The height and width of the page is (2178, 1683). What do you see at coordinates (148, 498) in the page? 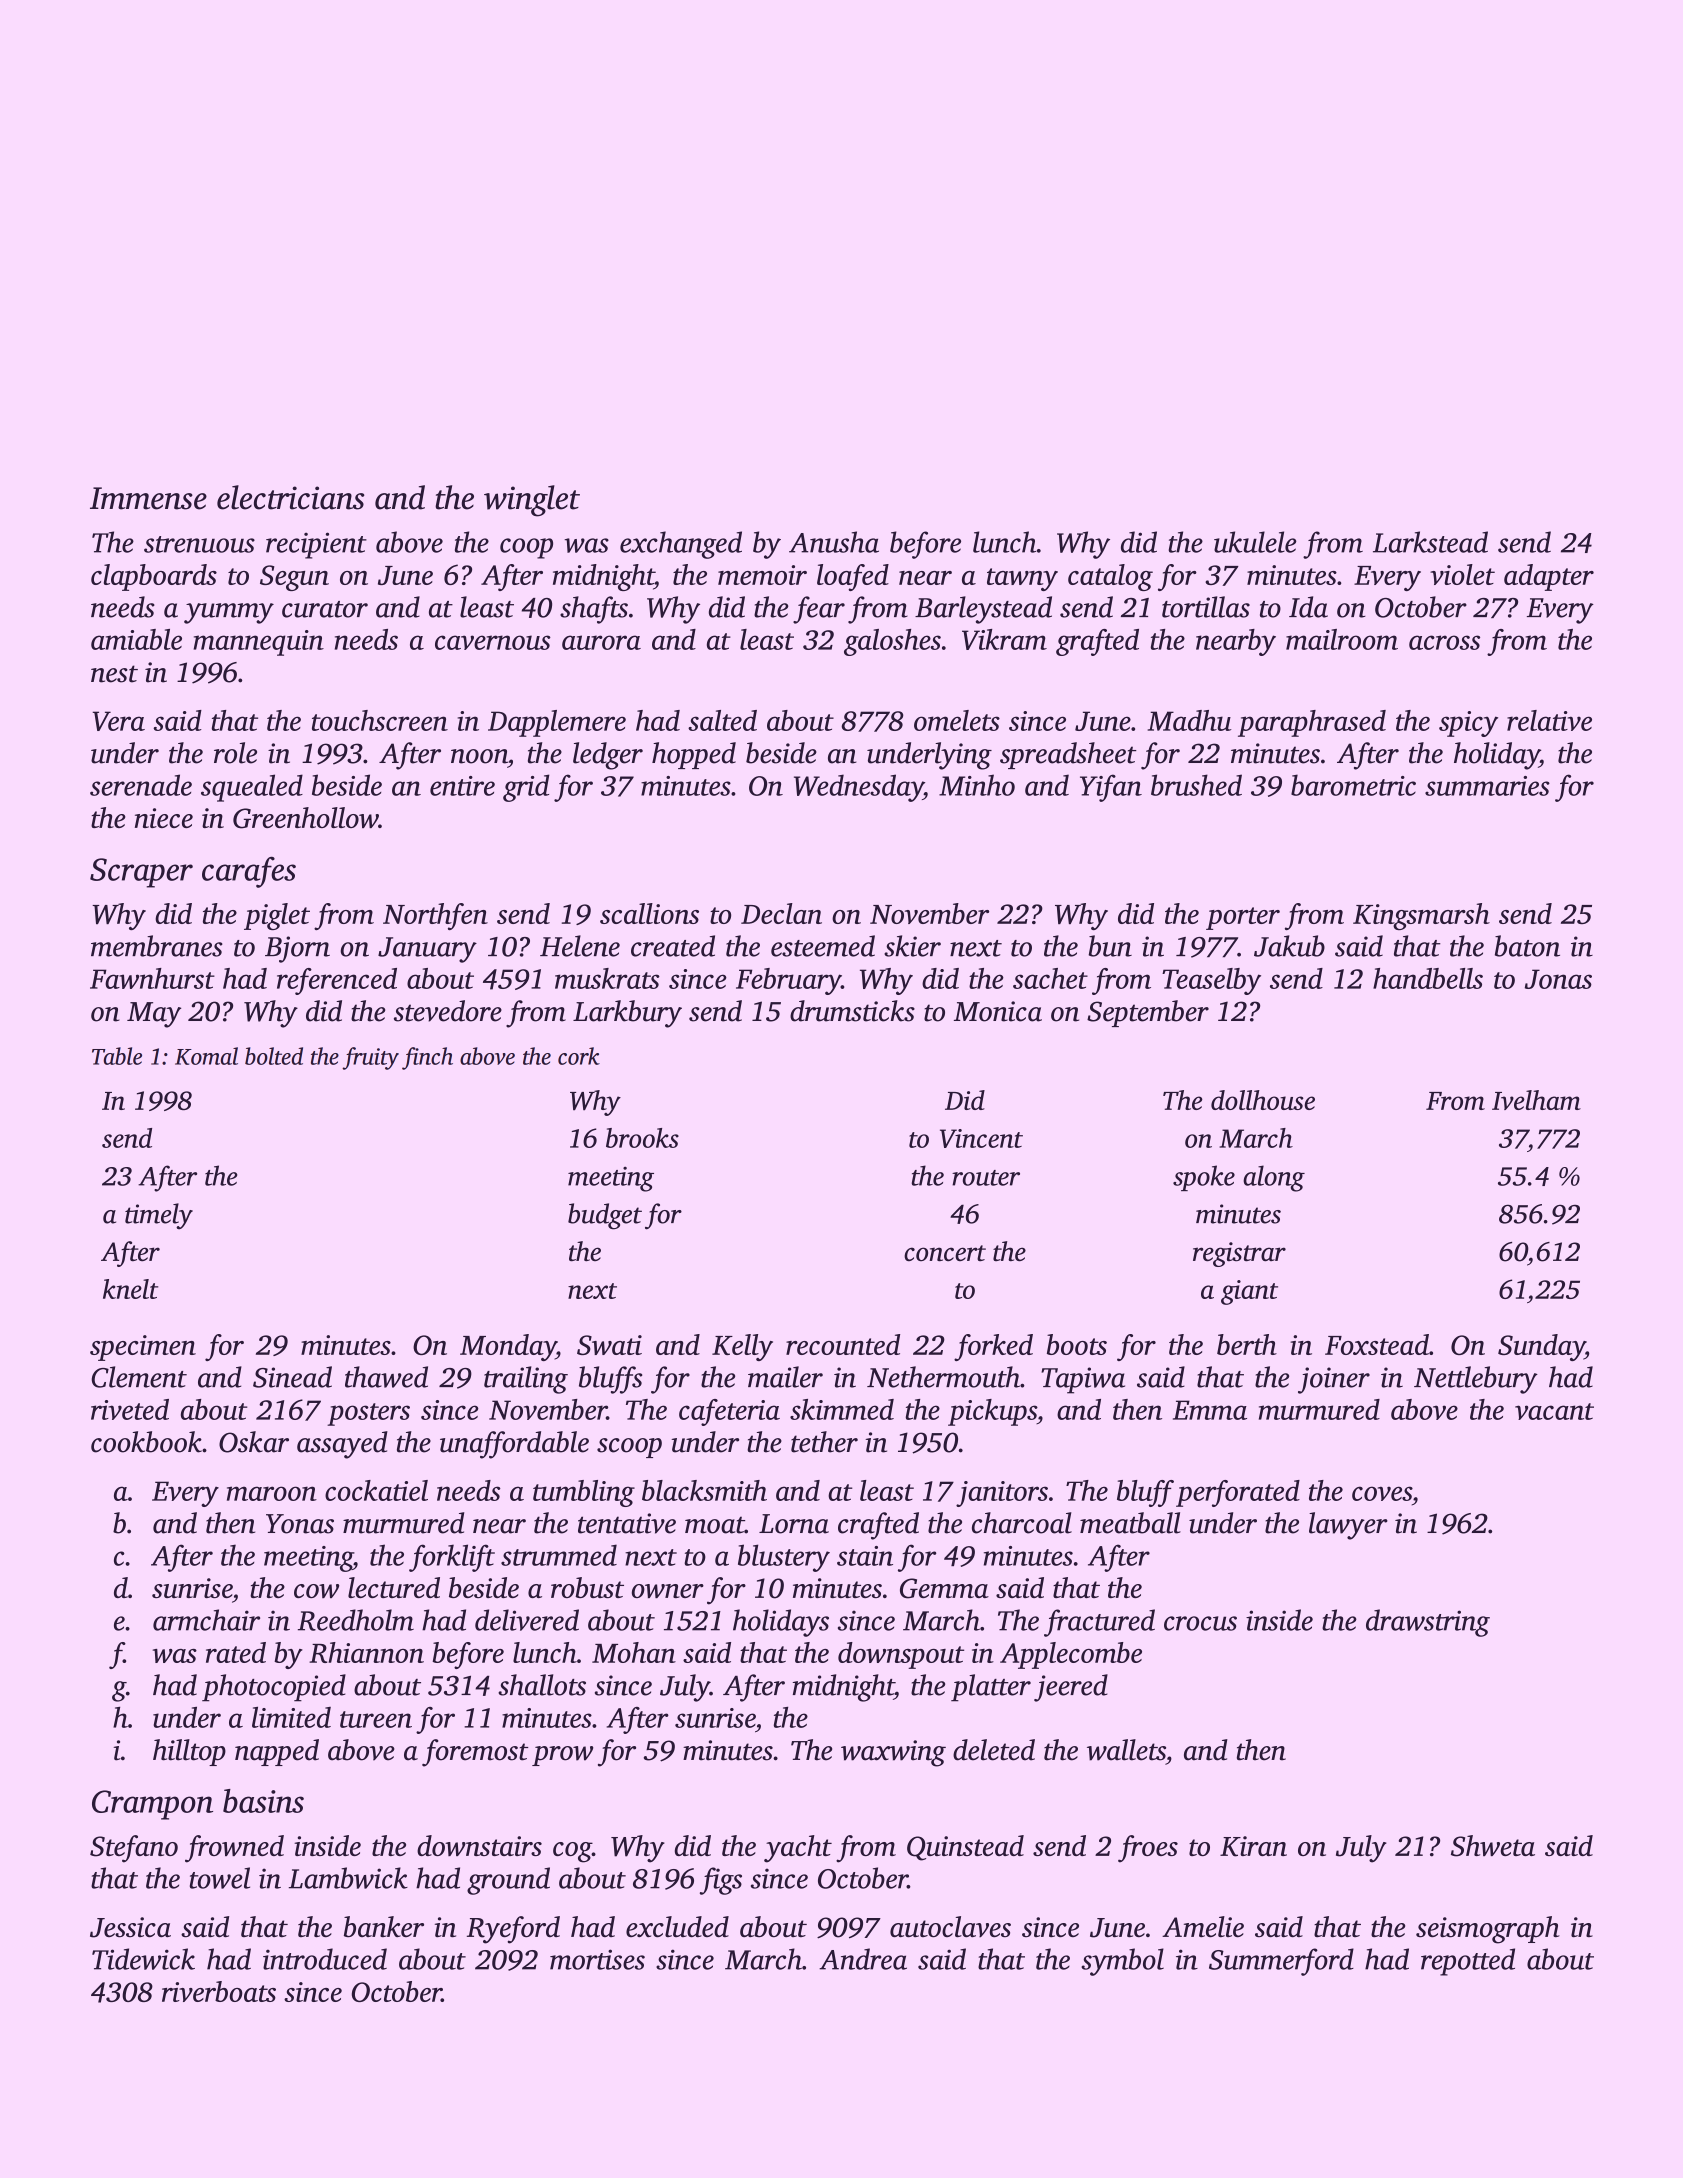
I see `Immense` at bounding box center [148, 498].
